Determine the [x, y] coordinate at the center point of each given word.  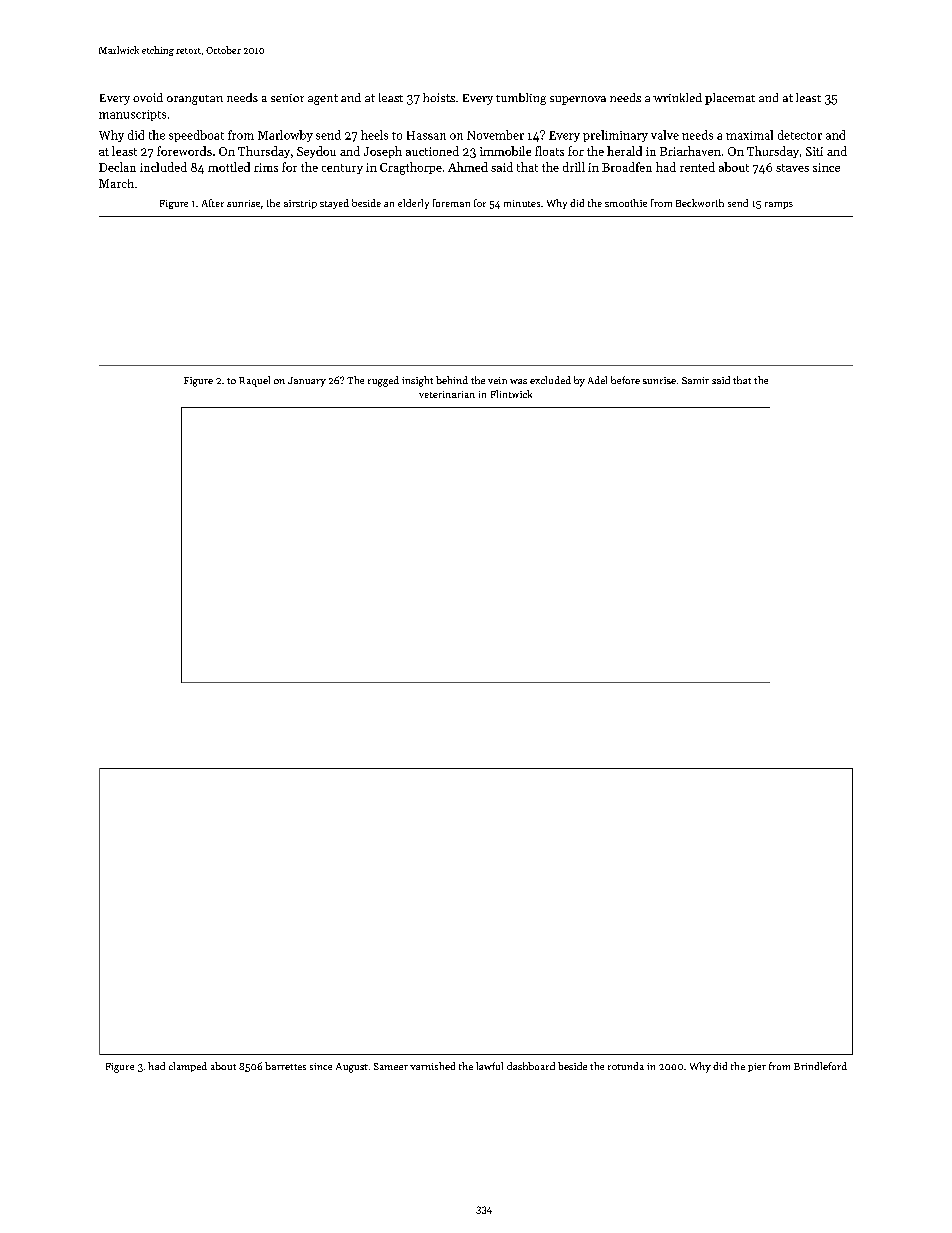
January [307, 382]
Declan [117, 167]
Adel [597, 380]
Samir [695, 380]
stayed [334, 204]
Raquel [254, 381]
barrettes [285, 1066]
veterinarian [447, 394]
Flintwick [511, 394]
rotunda [626, 1066]
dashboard [531, 1066]
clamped [188, 1067]
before [625, 380]
